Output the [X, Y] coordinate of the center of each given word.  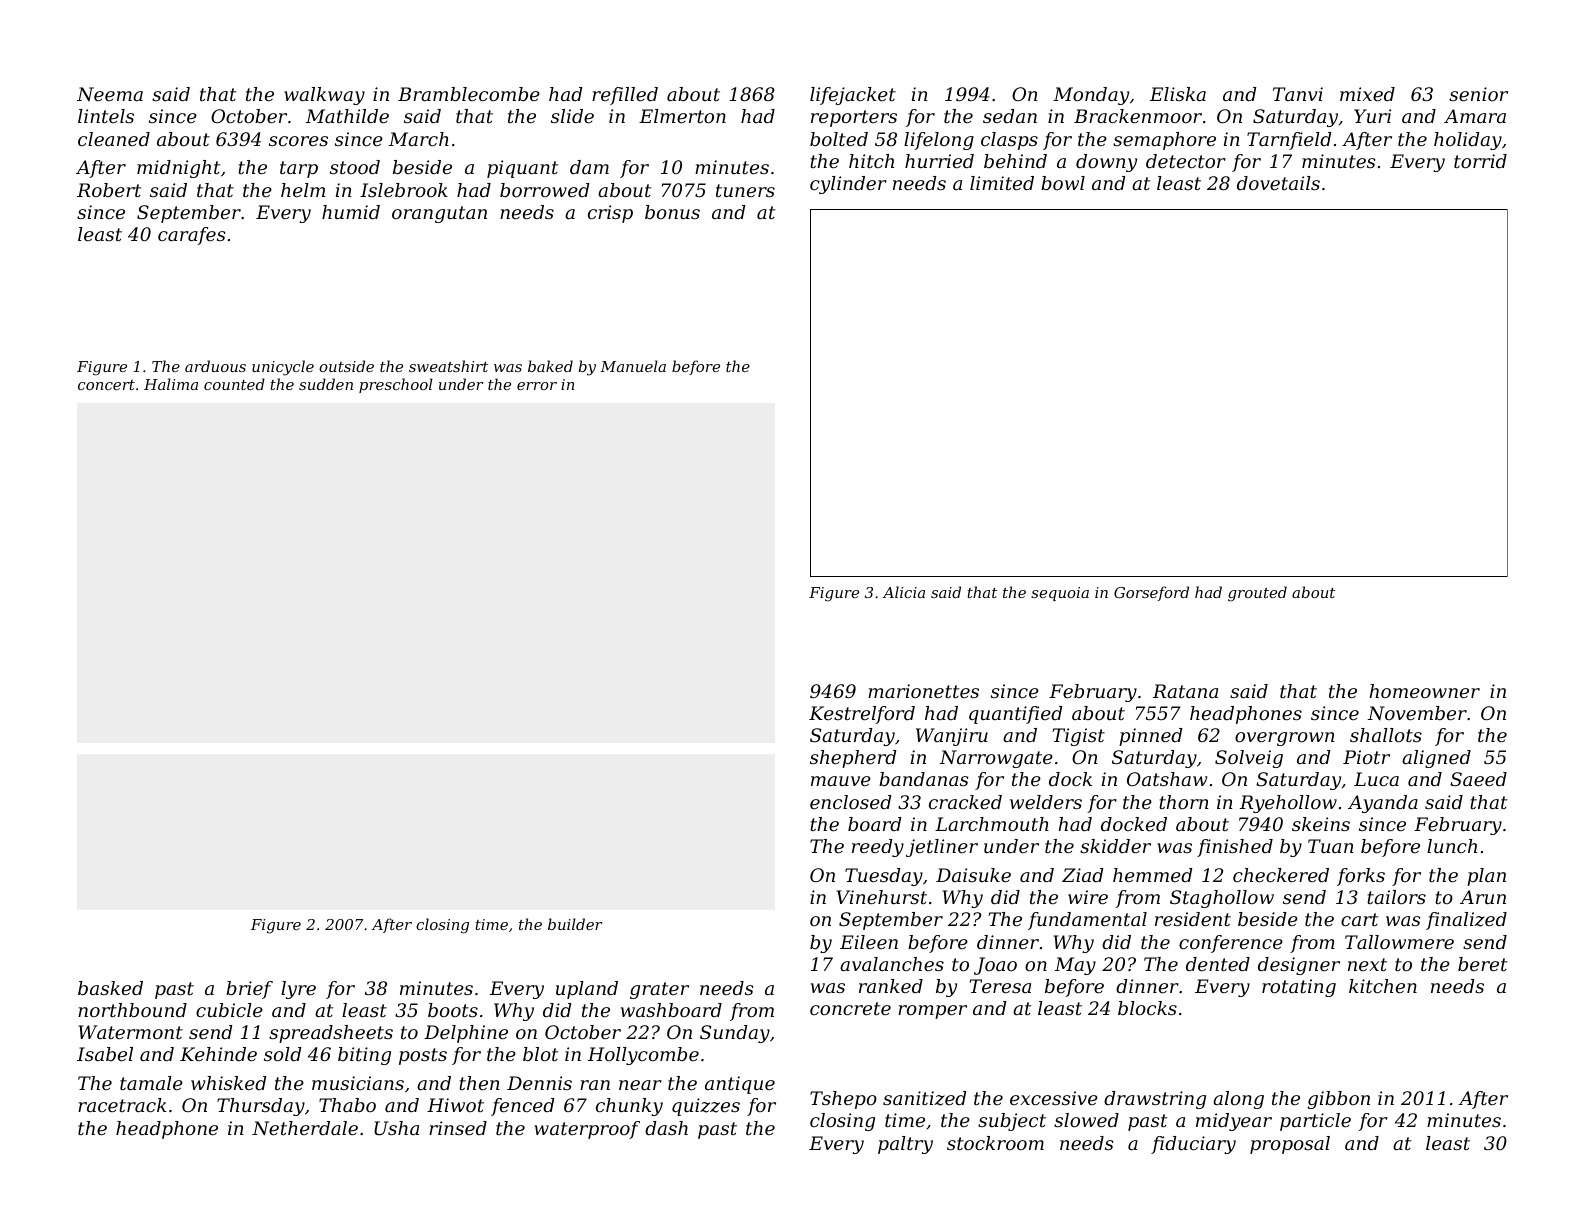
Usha [396, 1128]
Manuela [633, 366]
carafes [191, 236]
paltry [905, 1145]
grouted [1257, 594]
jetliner [942, 848]
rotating [1299, 988]
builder [575, 924]
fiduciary [1193, 1145]
